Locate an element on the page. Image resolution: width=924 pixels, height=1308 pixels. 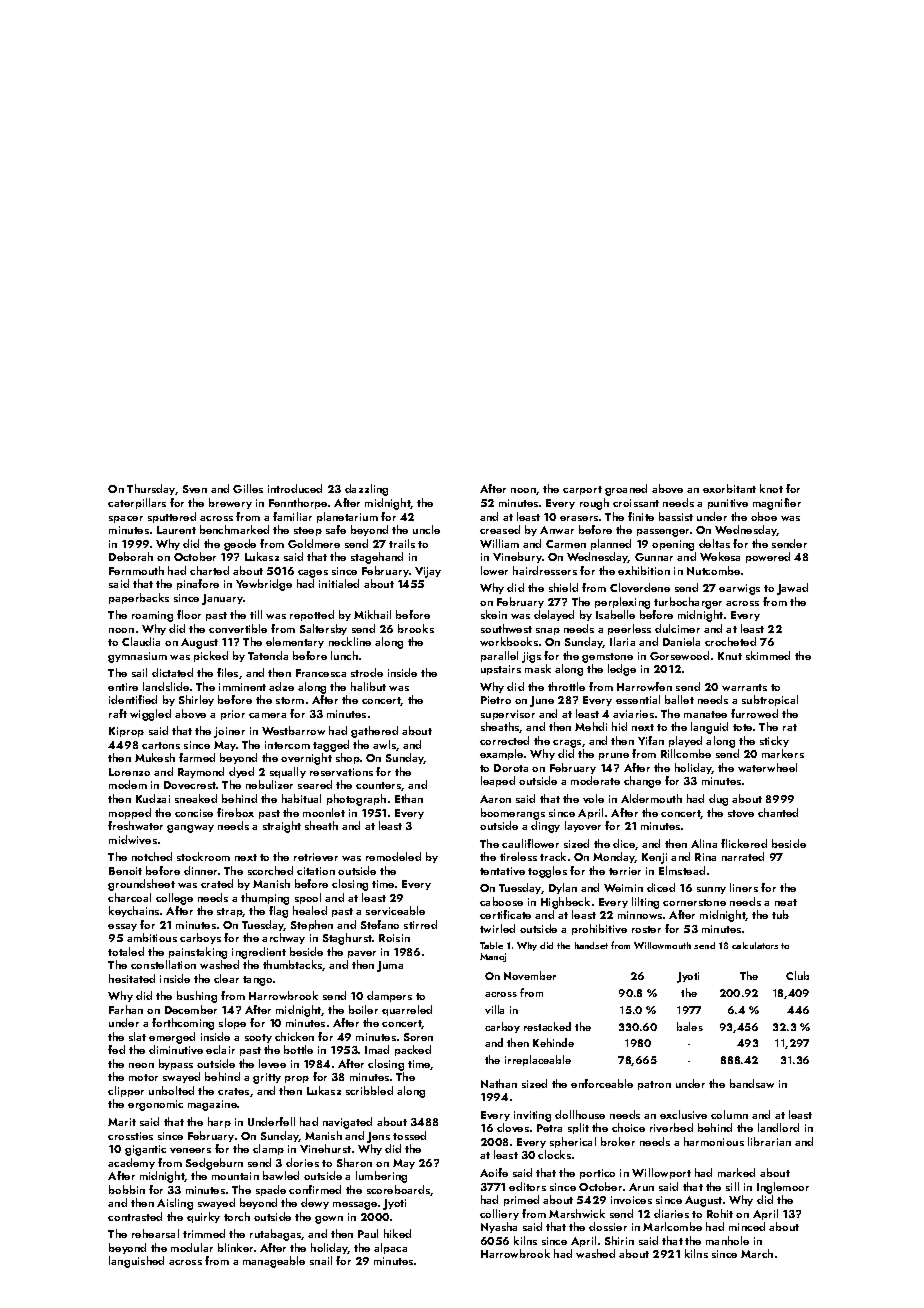
initialed is located at coordinates (339, 583).
